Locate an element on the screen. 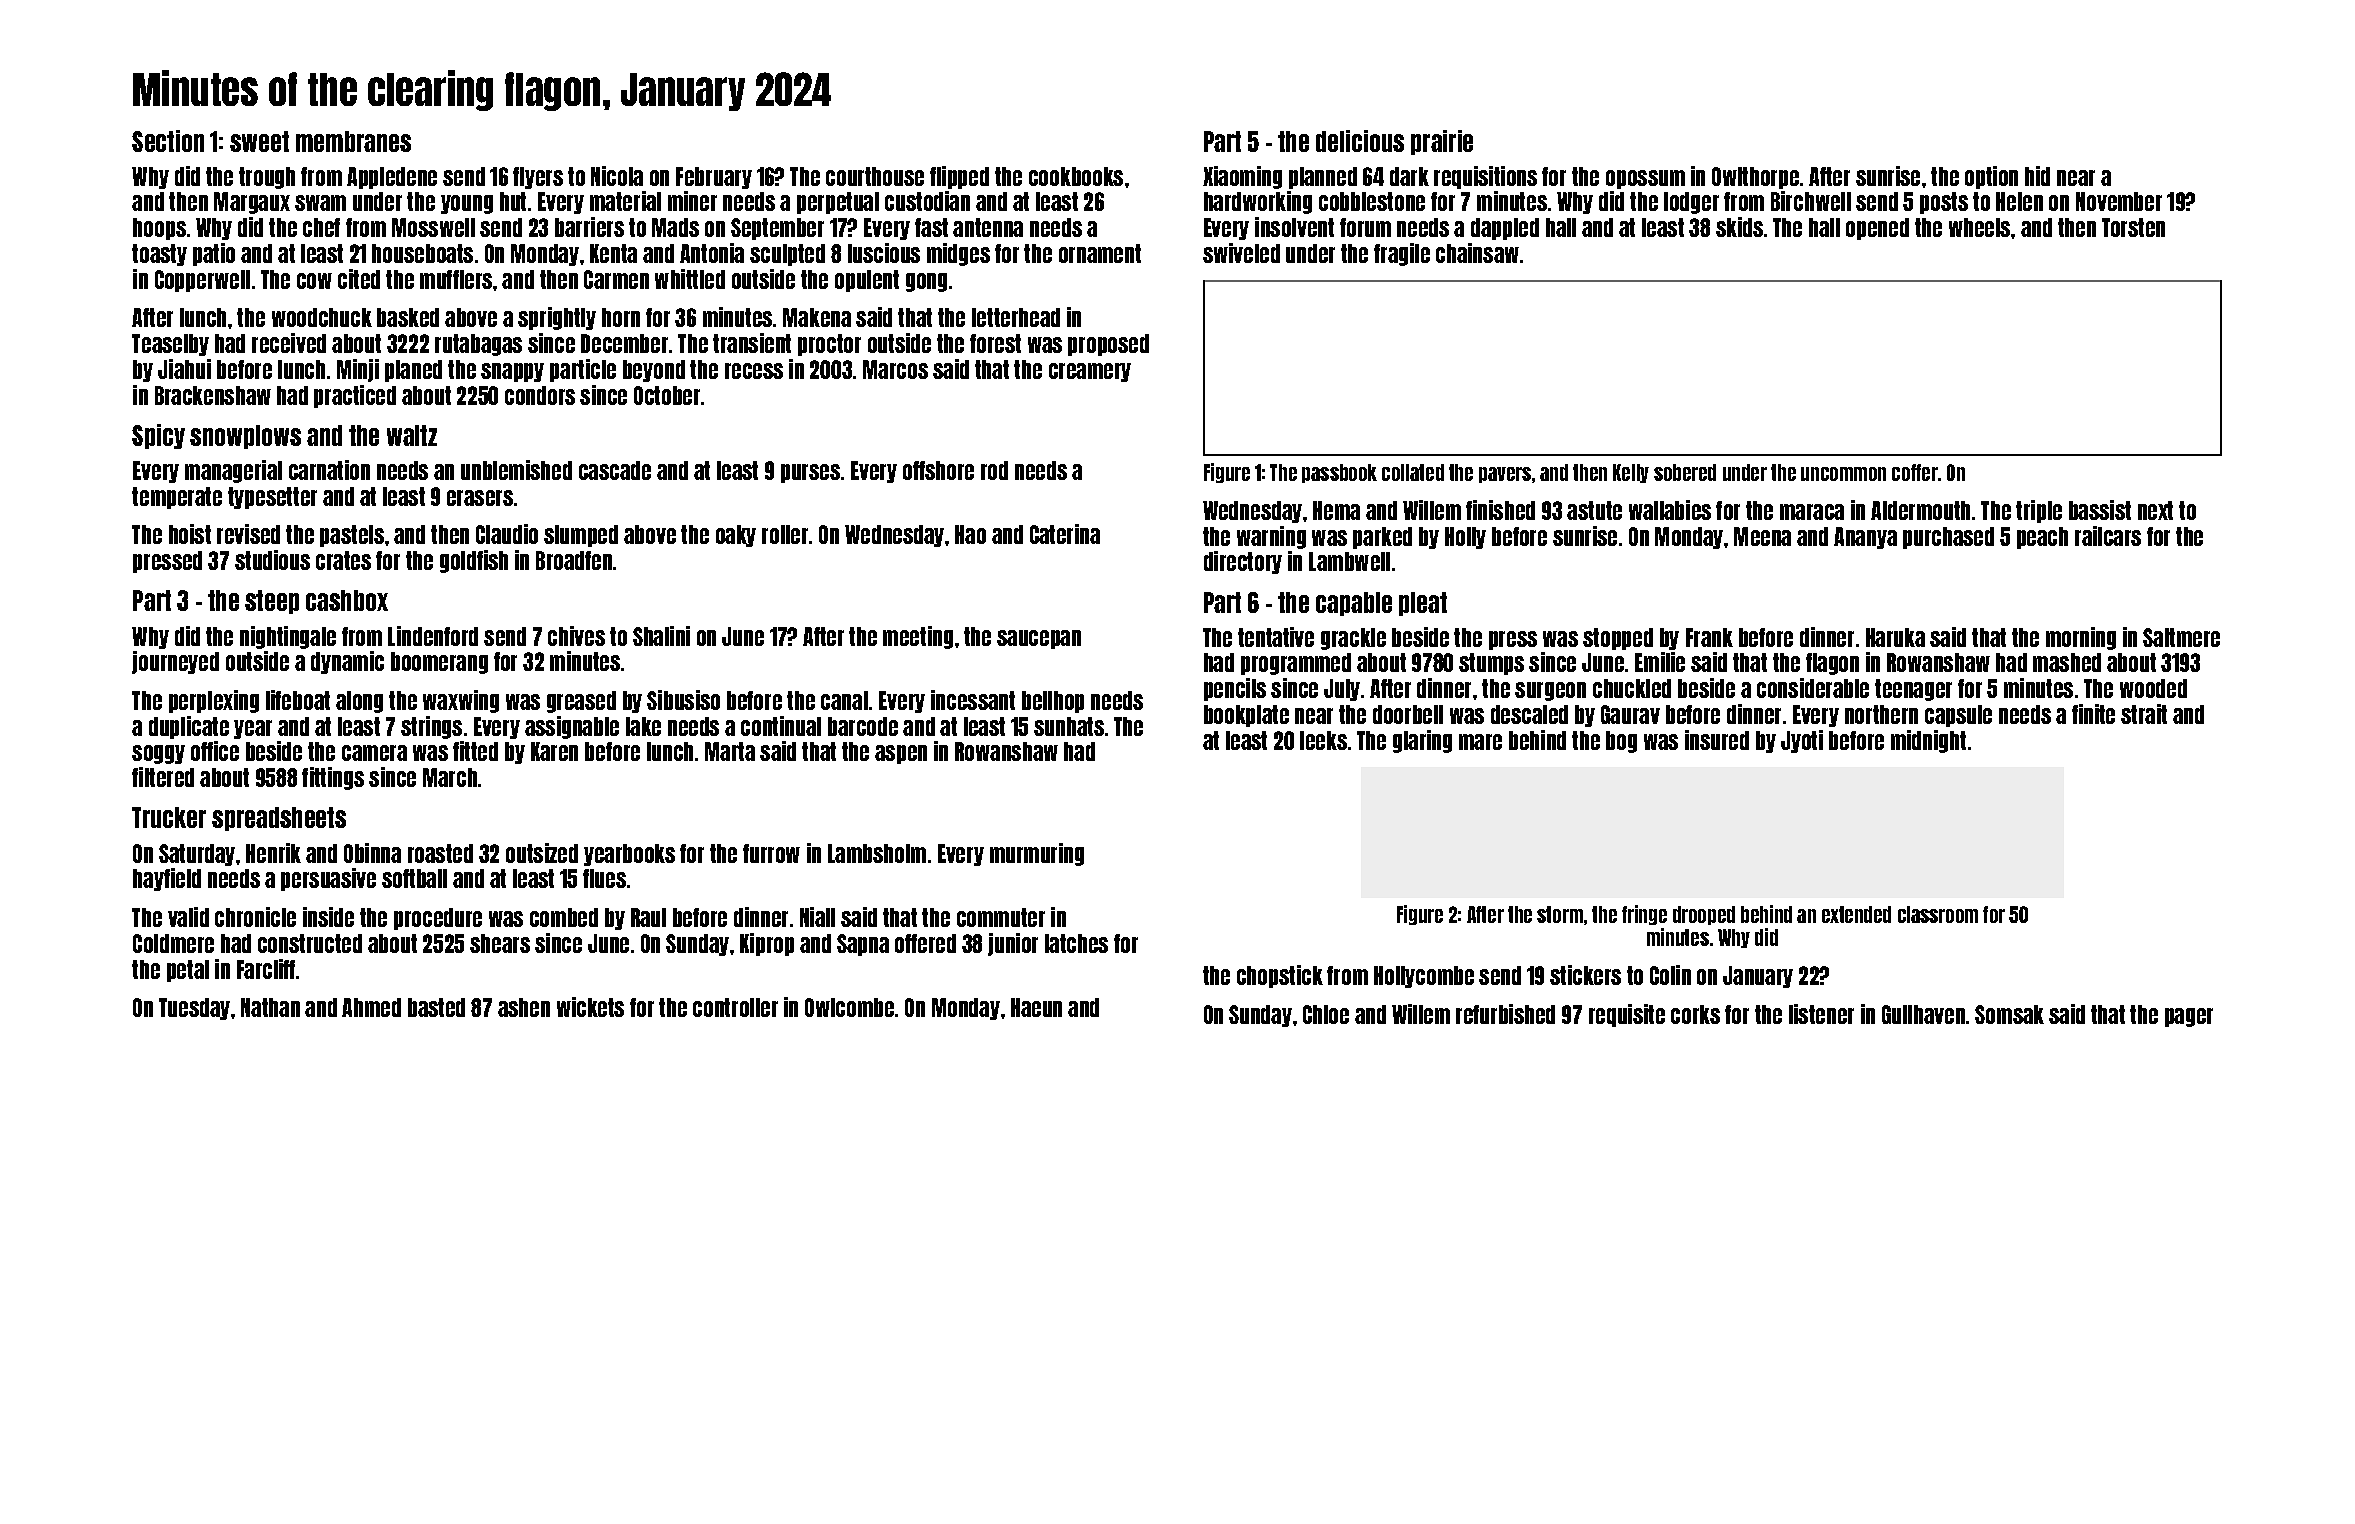 The width and height of the screenshot is (2355, 1524). tentative is located at coordinates (1276, 637).
